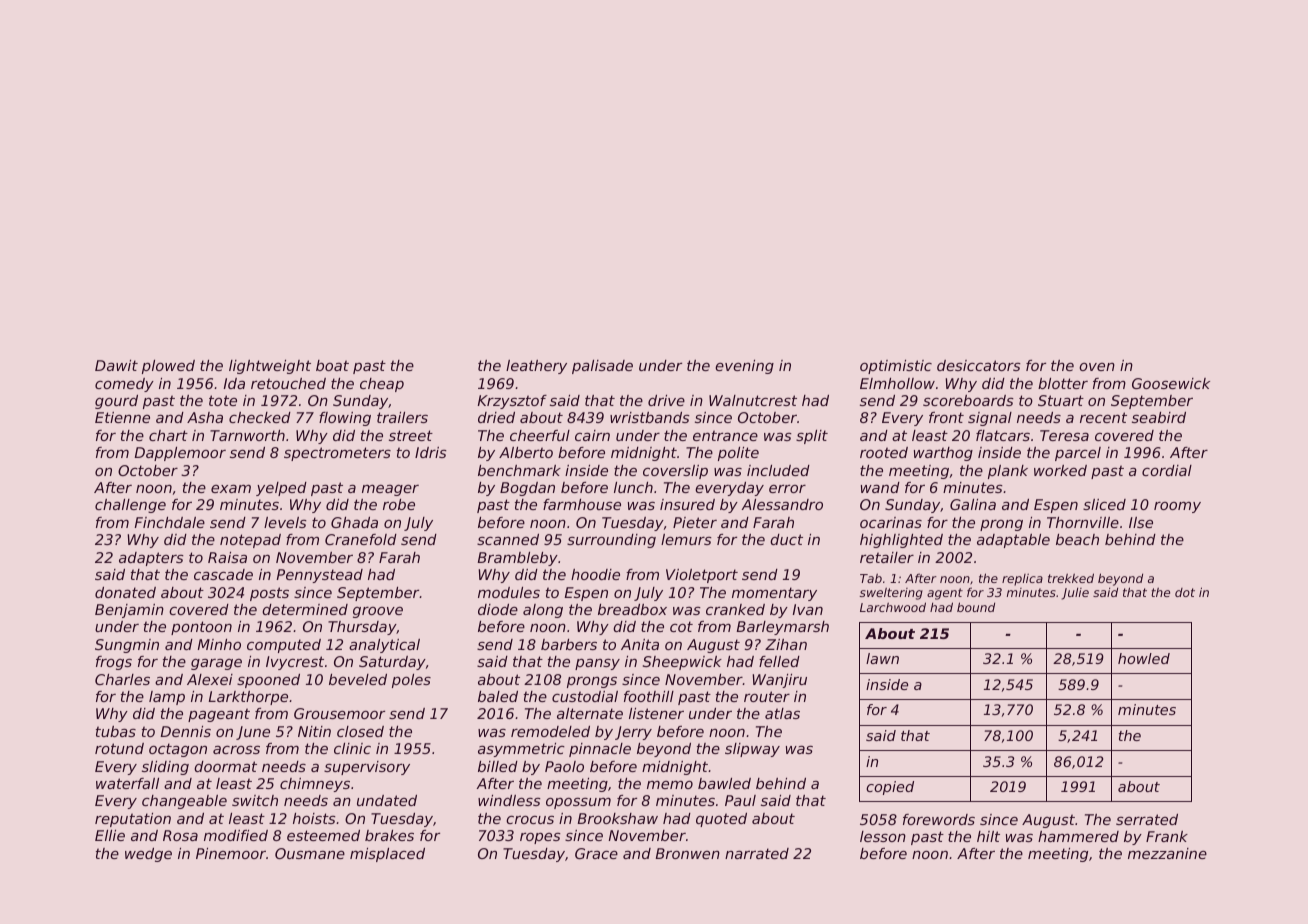 The width and height of the page is (1308, 924). What do you see at coordinates (744, 367) in the page?
I see `evening` at bounding box center [744, 367].
